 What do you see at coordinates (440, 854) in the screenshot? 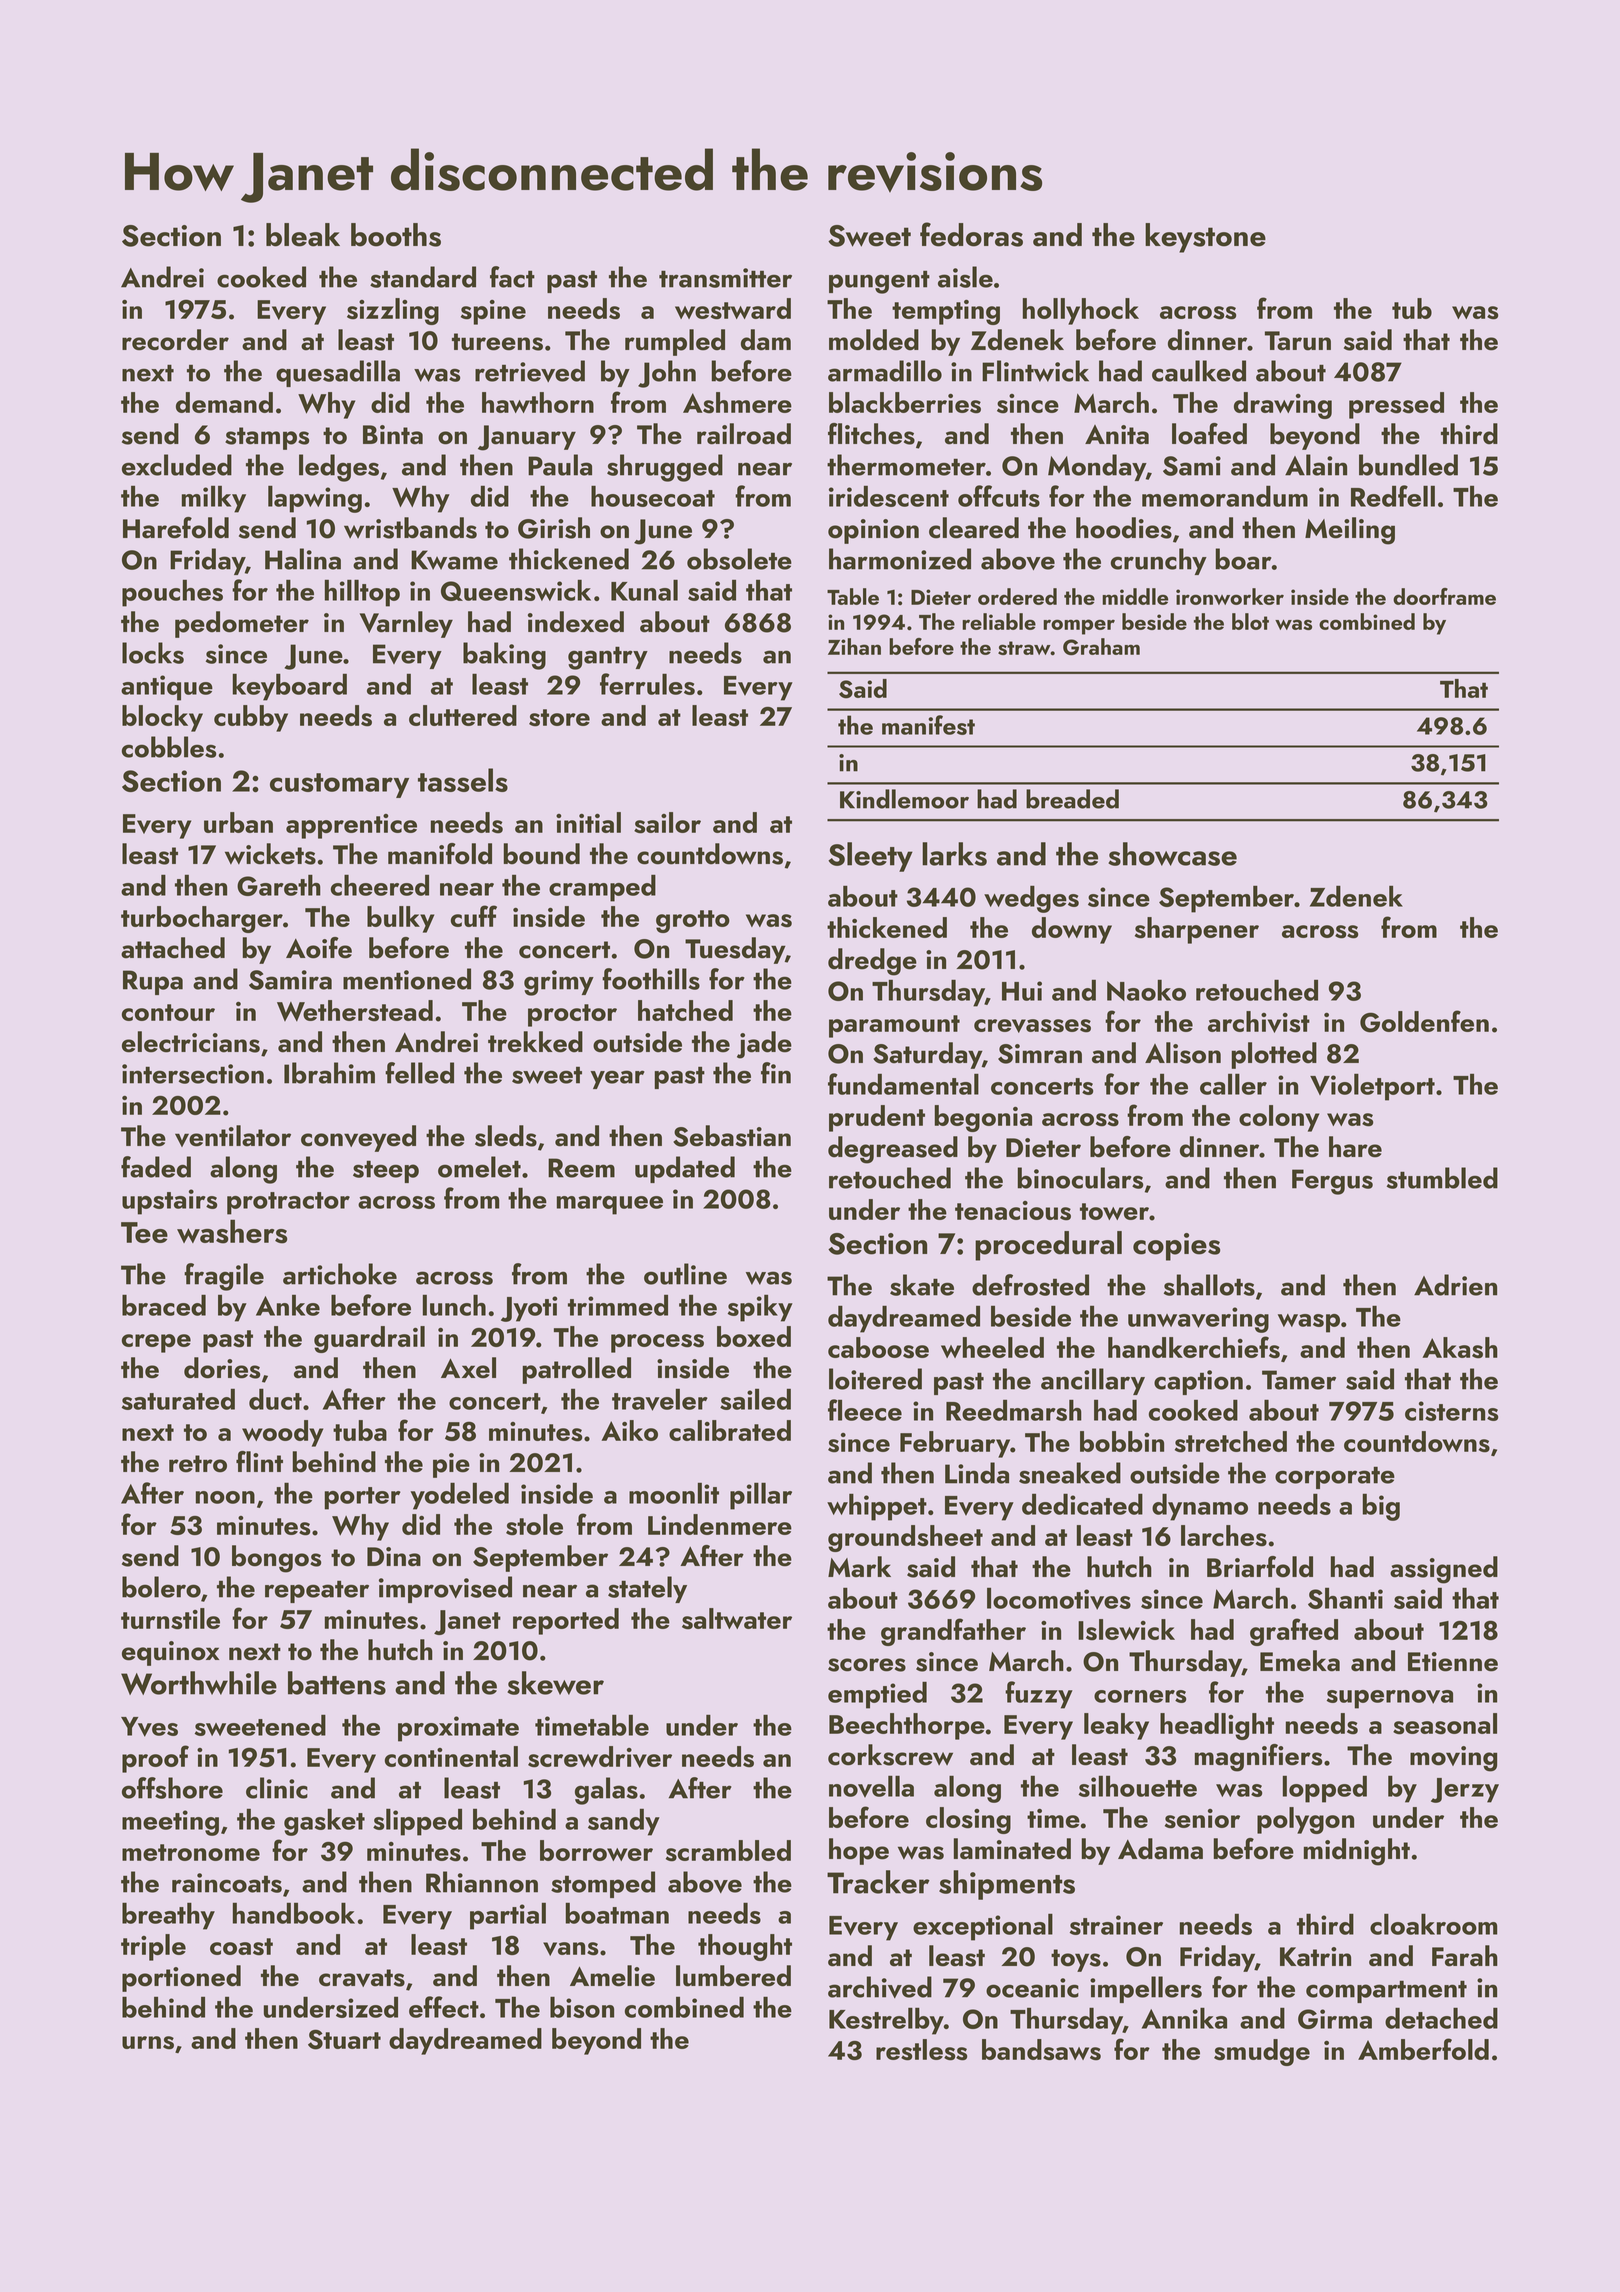
I see `manifold` at bounding box center [440, 854].
